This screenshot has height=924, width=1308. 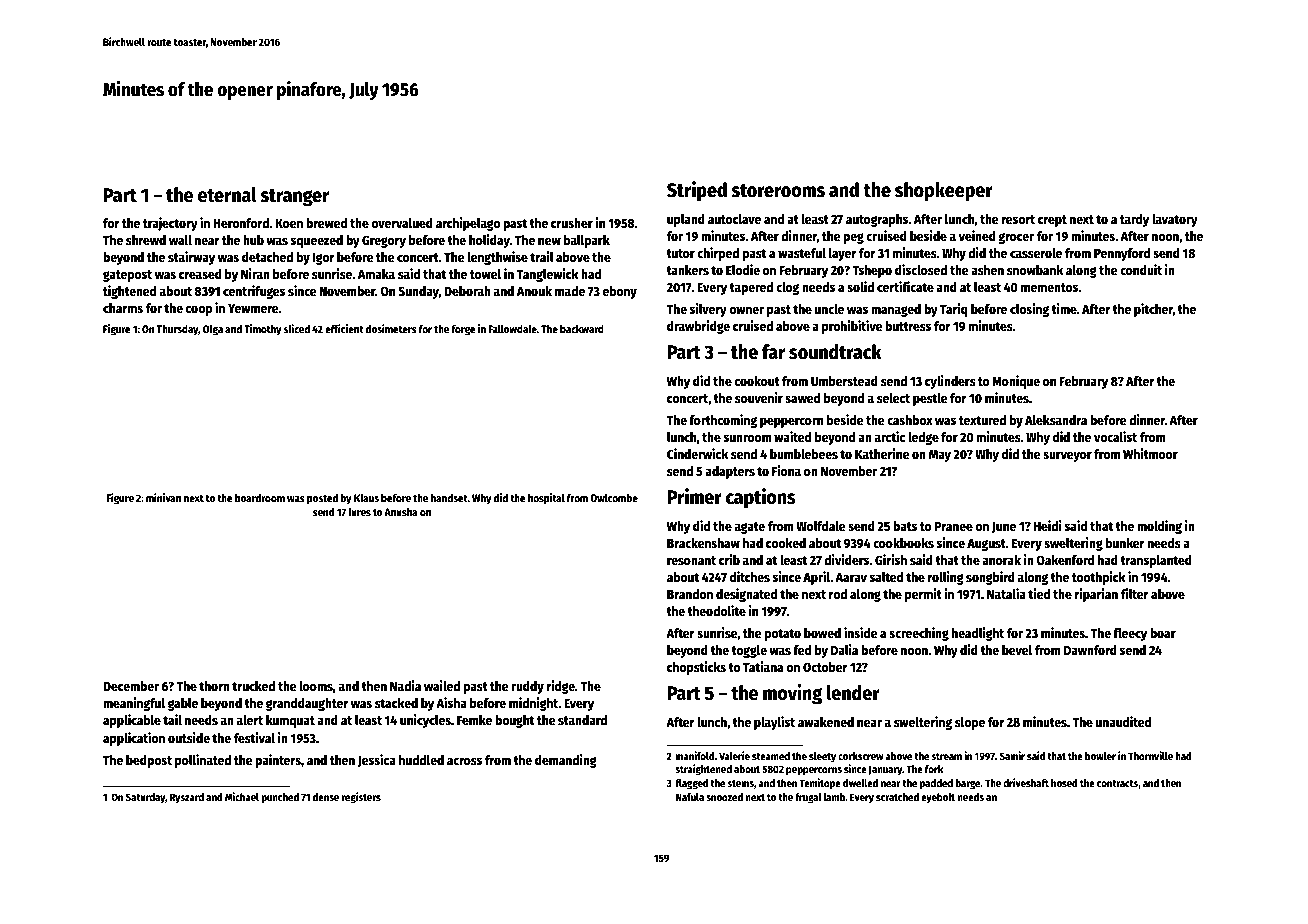 What do you see at coordinates (131, 686) in the screenshot?
I see `December` at bounding box center [131, 686].
